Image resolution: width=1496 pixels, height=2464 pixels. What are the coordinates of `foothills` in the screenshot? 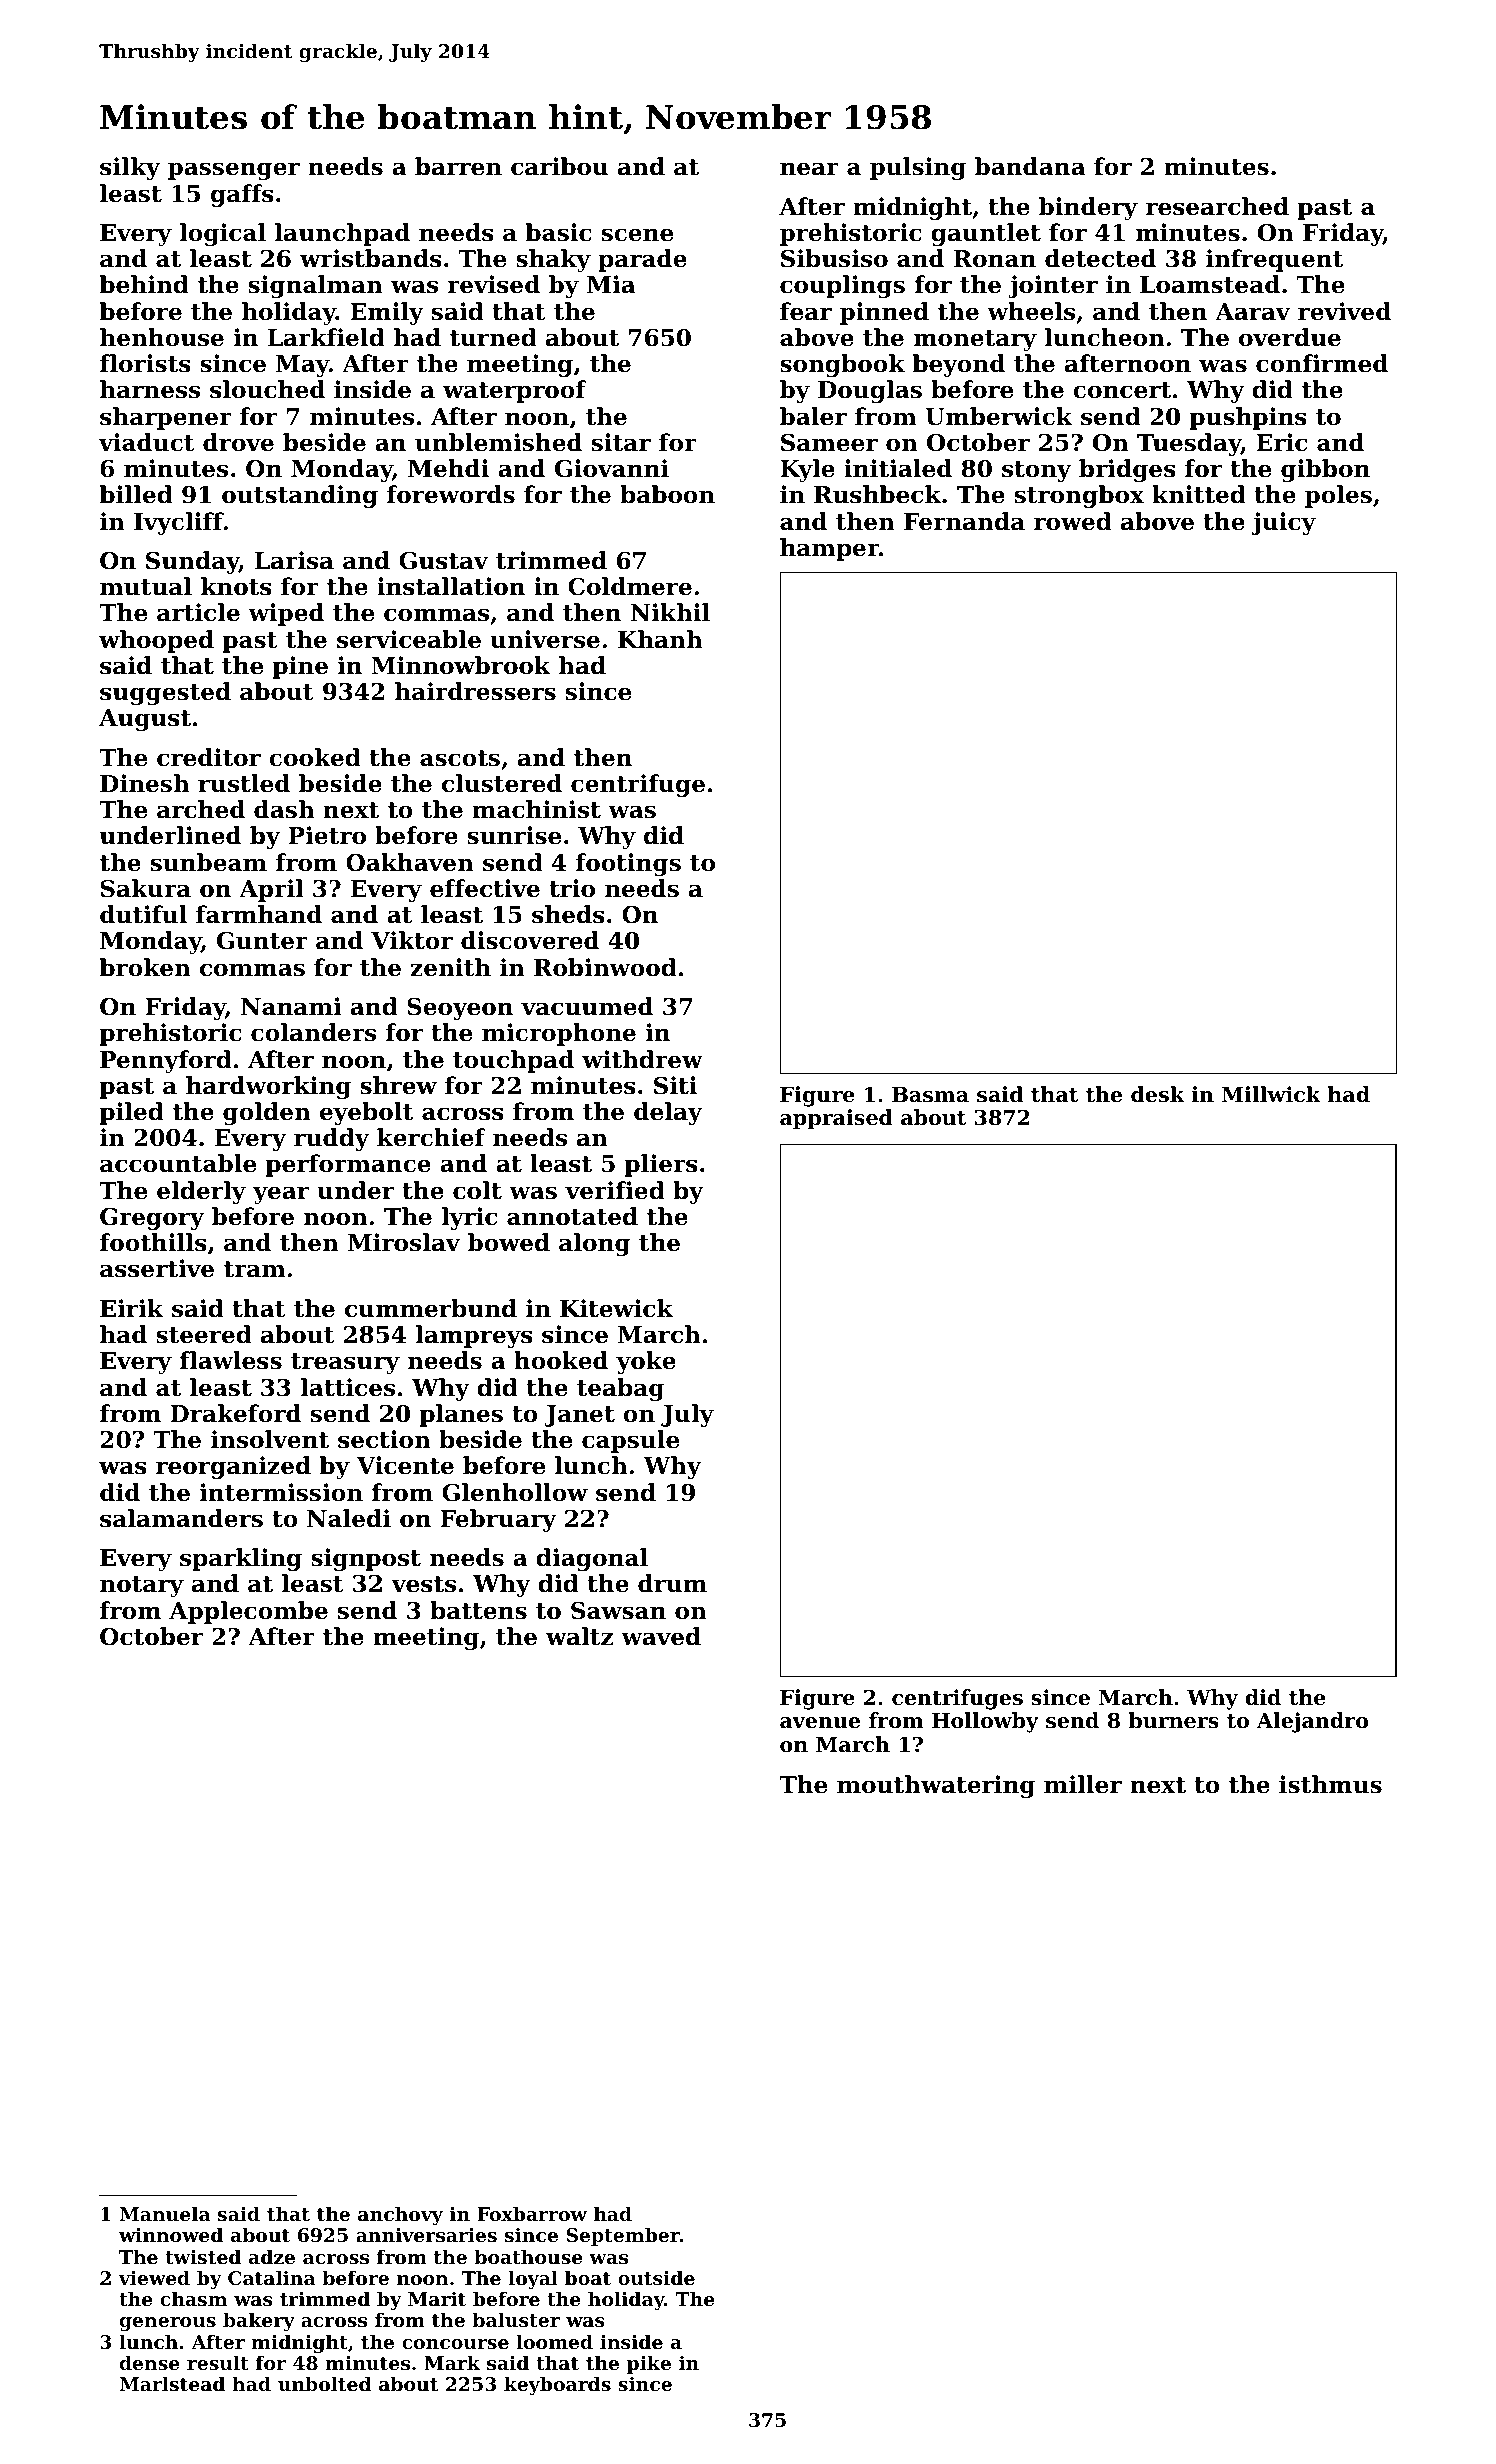 It's located at (153, 1242).
